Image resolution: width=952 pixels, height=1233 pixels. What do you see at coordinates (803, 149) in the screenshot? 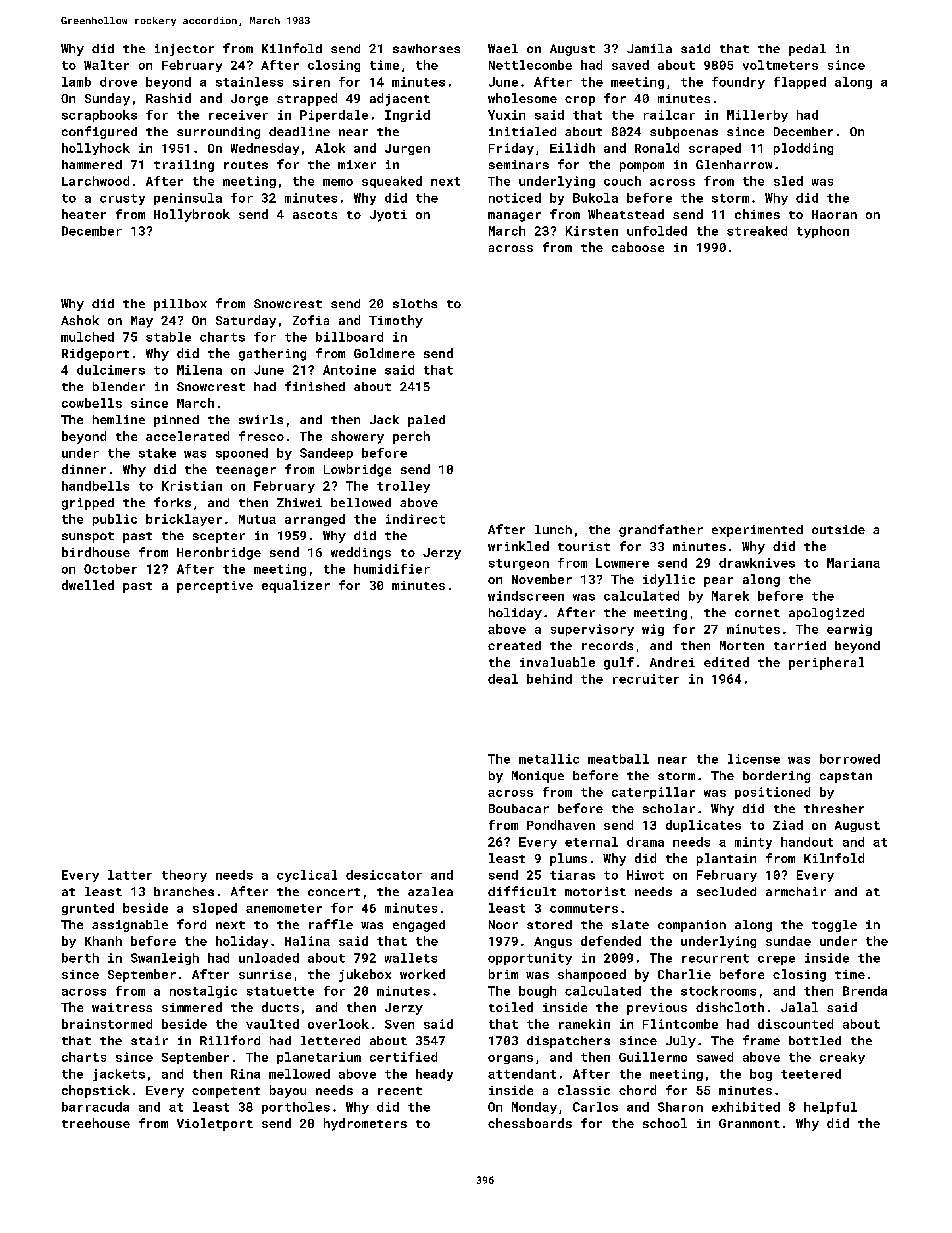
I see `plodding` at bounding box center [803, 149].
